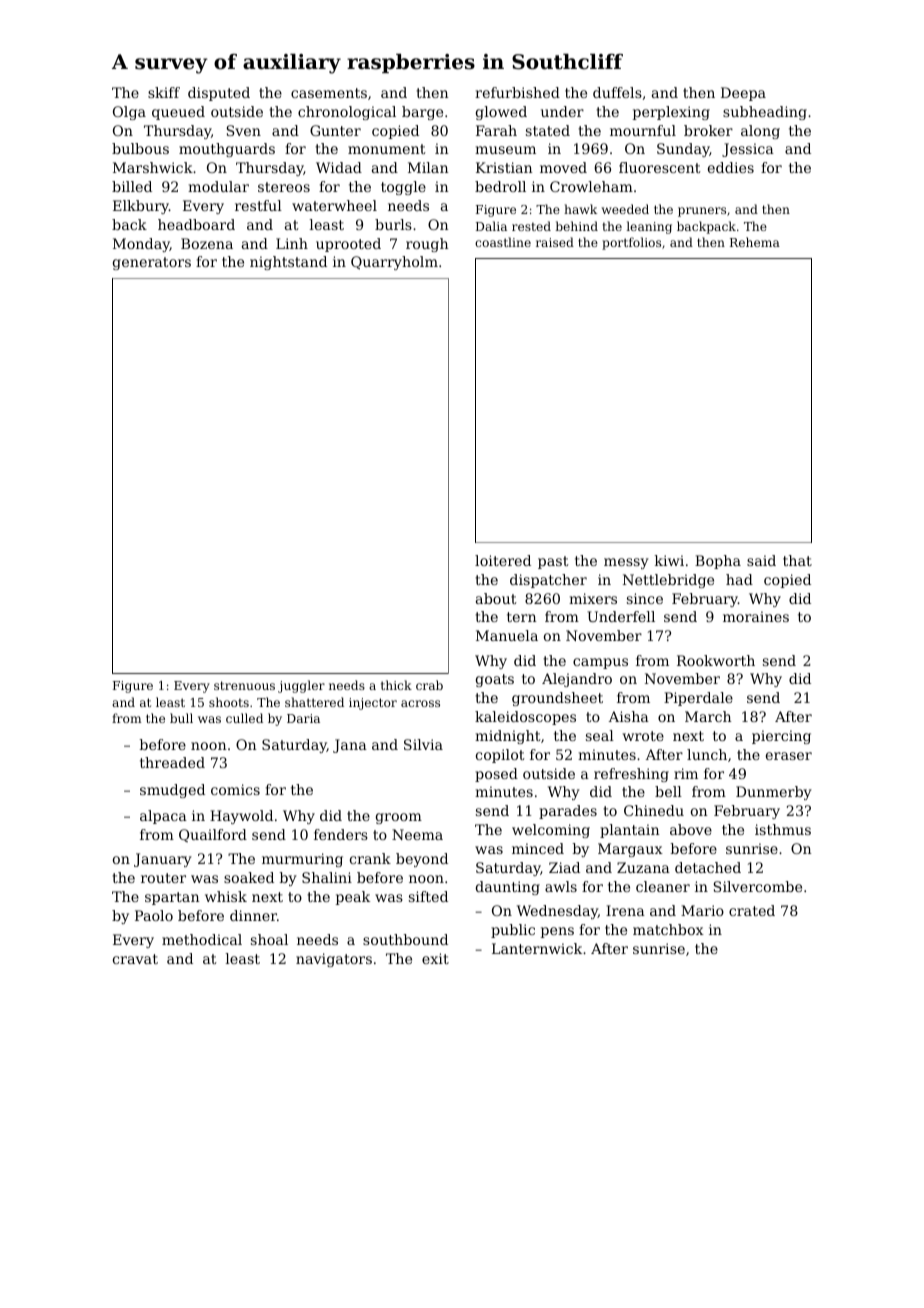  What do you see at coordinates (387, 149) in the image?
I see `monument` at bounding box center [387, 149].
